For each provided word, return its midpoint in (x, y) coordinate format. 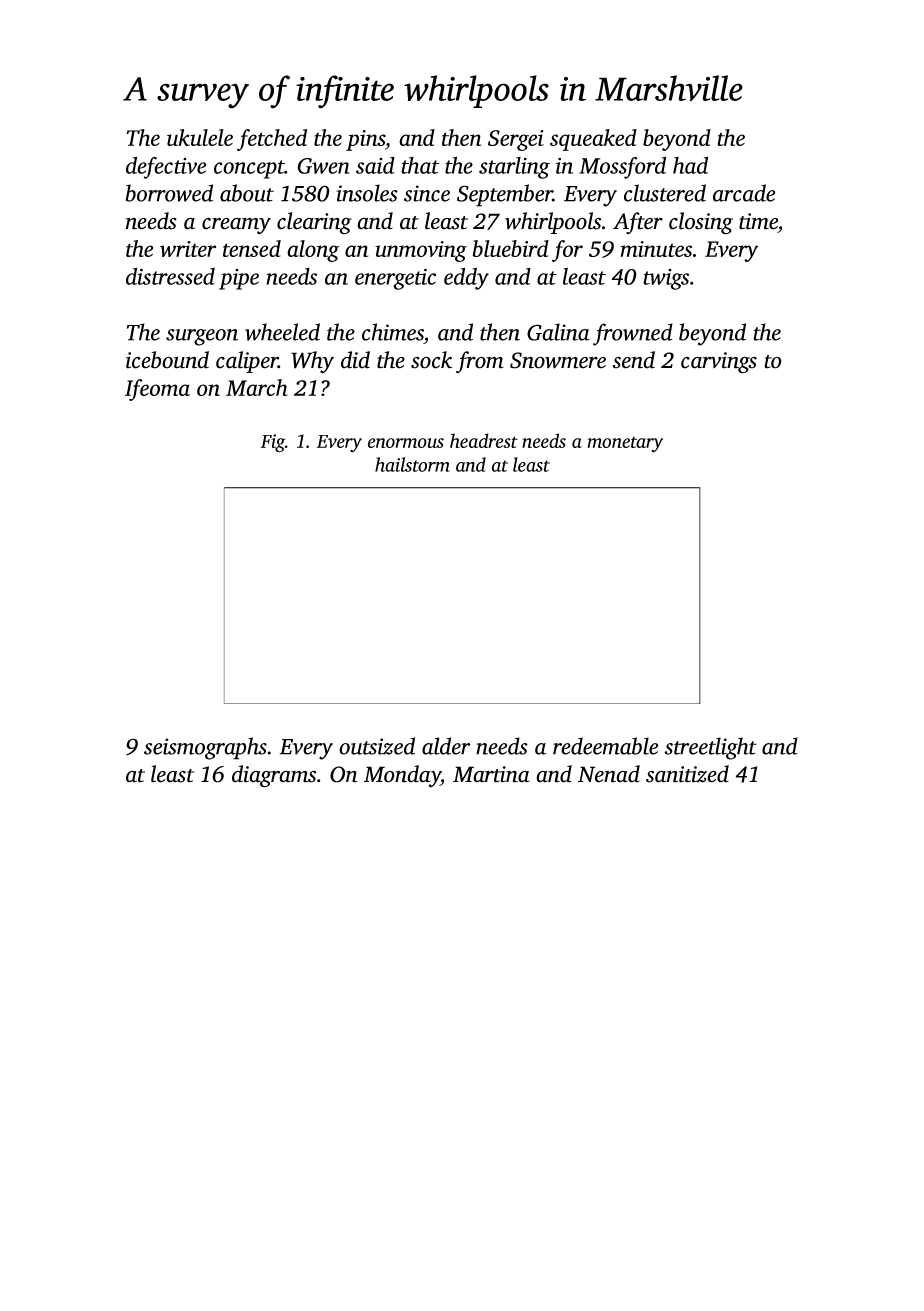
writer (188, 249)
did (355, 360)
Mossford (622, 168)
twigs (666, 279)
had (690, 165)
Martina (491, 774)
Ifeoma (157, 390)
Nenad (609, 774)
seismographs (205, 748)
